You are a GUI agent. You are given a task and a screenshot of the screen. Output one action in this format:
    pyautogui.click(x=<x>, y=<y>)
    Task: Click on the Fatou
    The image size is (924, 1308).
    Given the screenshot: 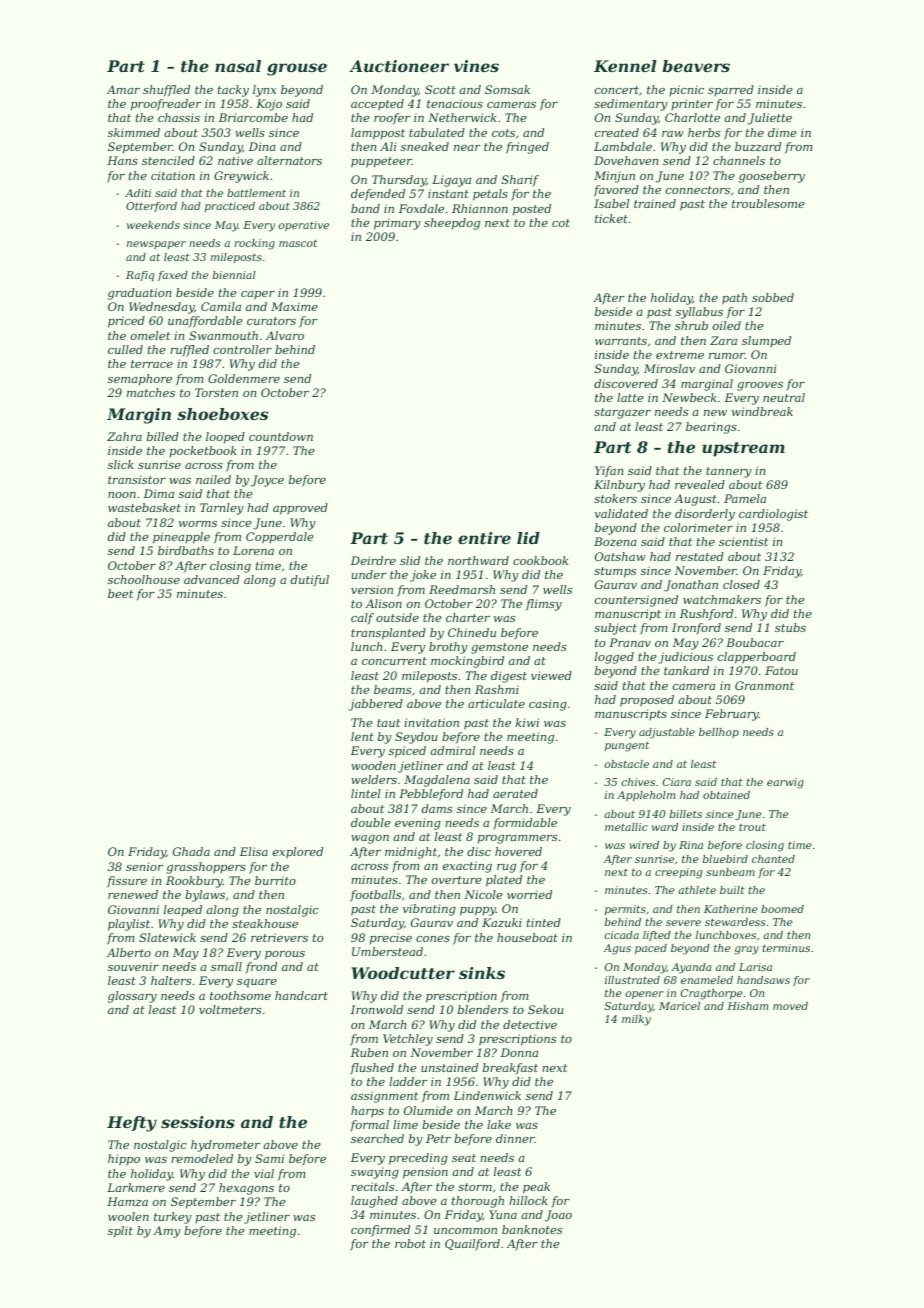 What is the action you would take?
    pyautogui.click(x=781, y=670)
